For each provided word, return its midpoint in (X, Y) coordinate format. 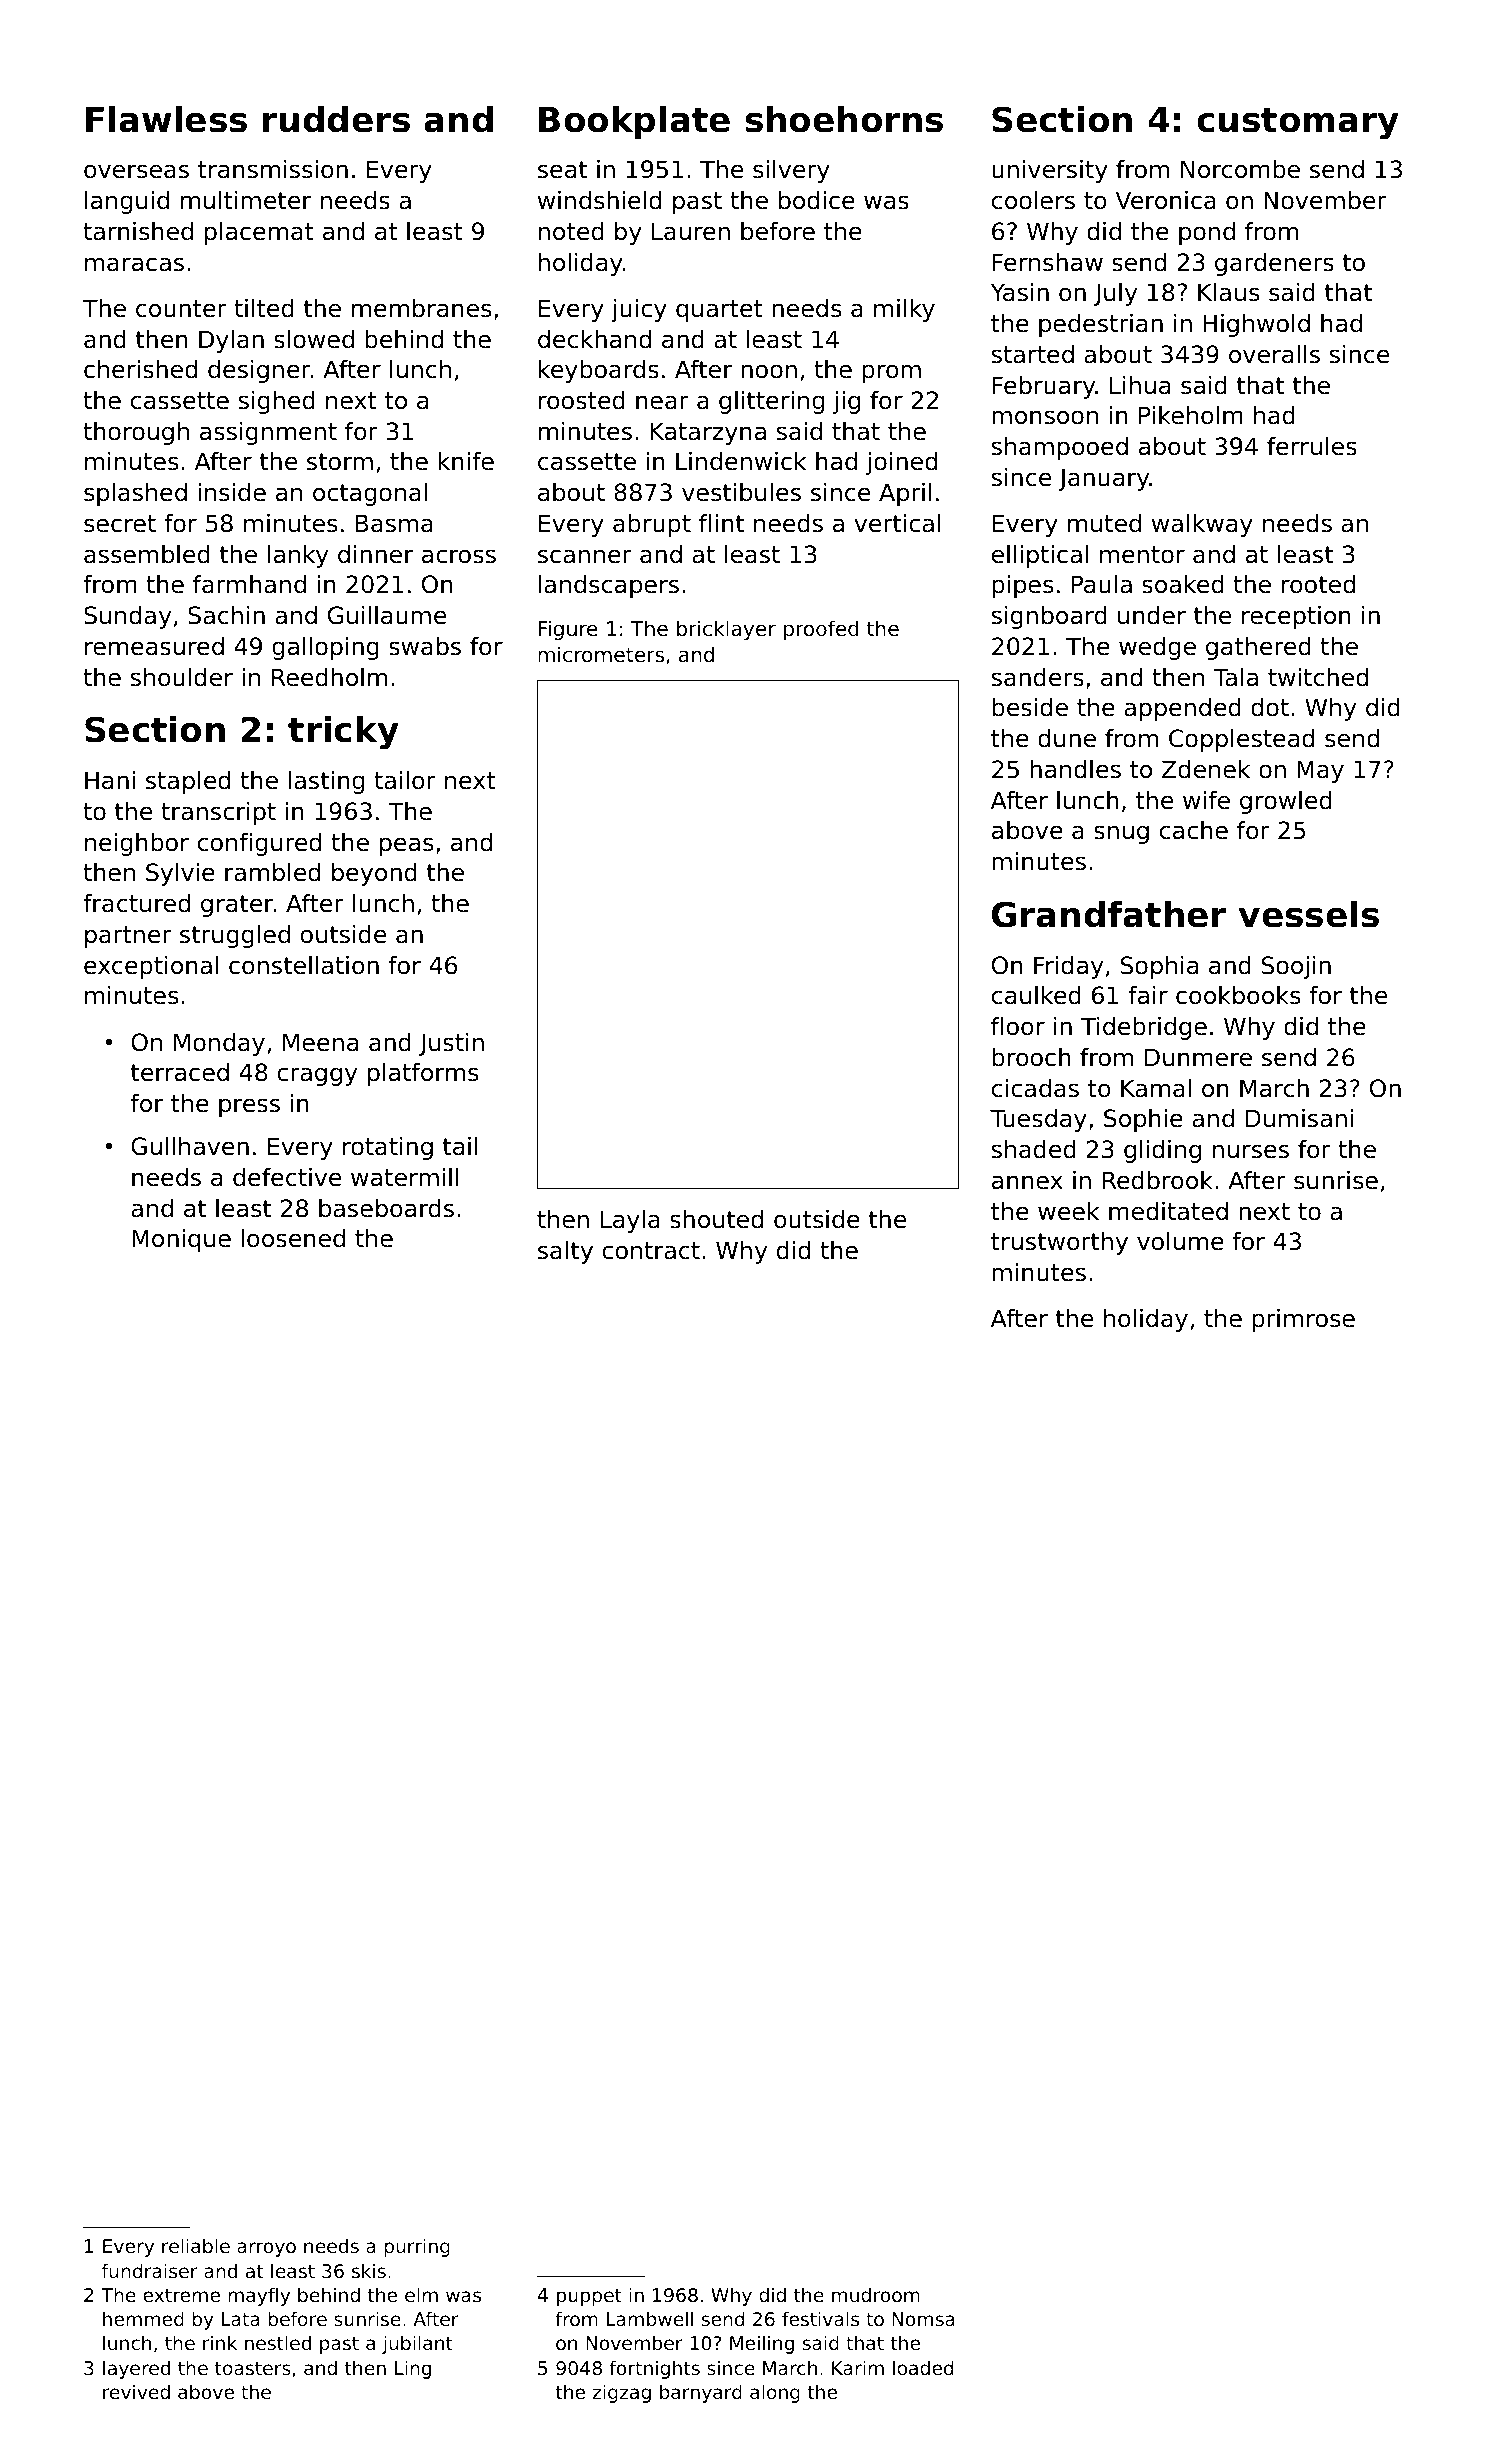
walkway (1202, 525)
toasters (253, 2368)
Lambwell (650, 2318)
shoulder (182, 677)
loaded (923, 2367)
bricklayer (726, 630)
